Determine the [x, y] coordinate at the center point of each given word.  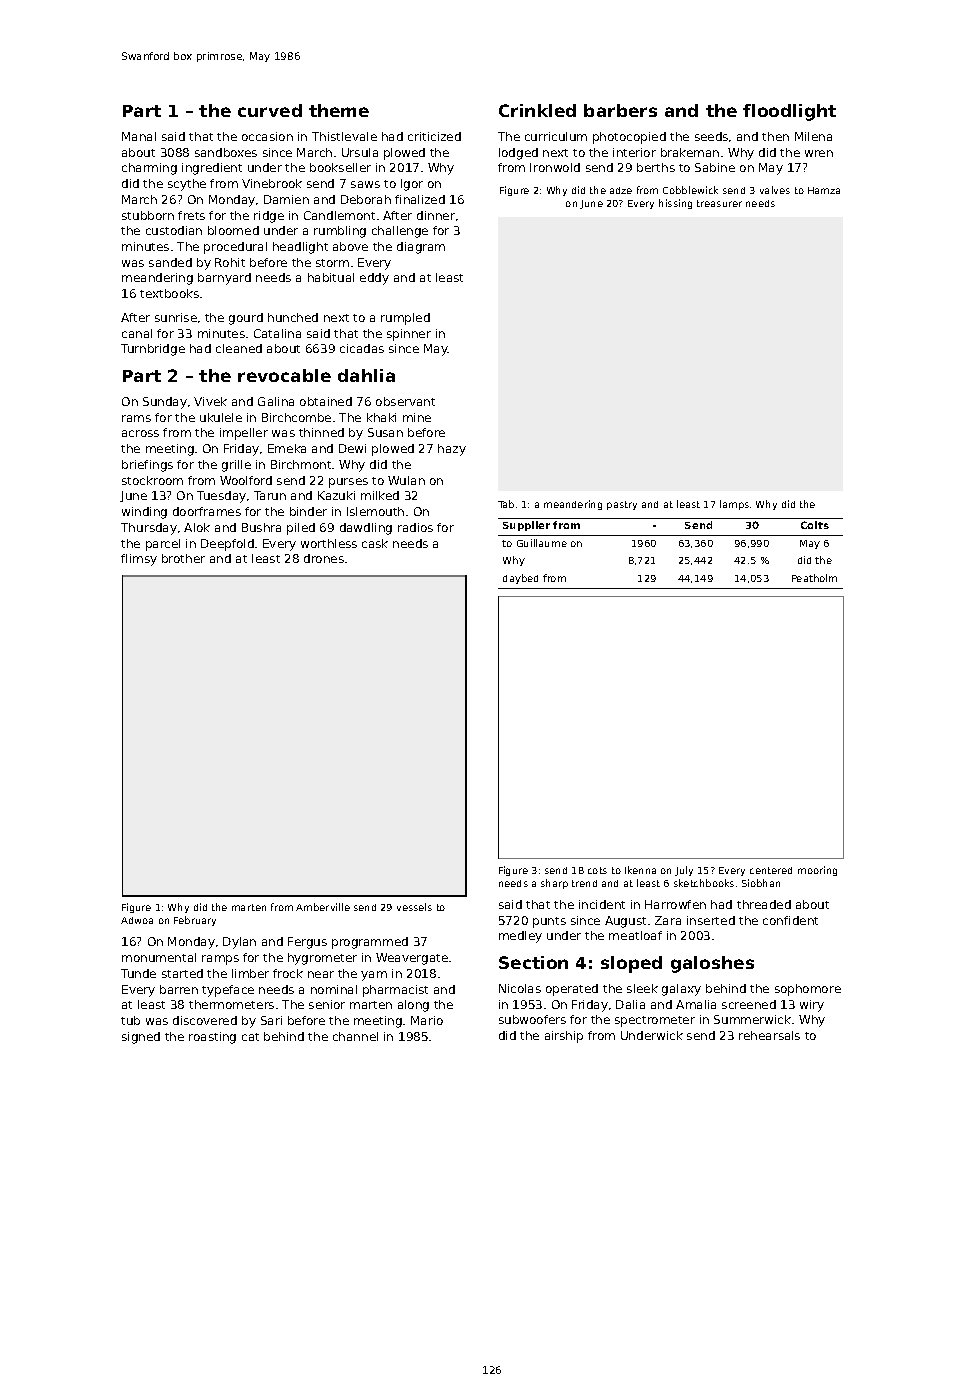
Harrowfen [675, 904]
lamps [734, 505]
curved [270, 110]
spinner [409, 335]
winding [144, 513]
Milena [813, 136]
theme [339, 110]
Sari [271, 1020]
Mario [427, 1020]
